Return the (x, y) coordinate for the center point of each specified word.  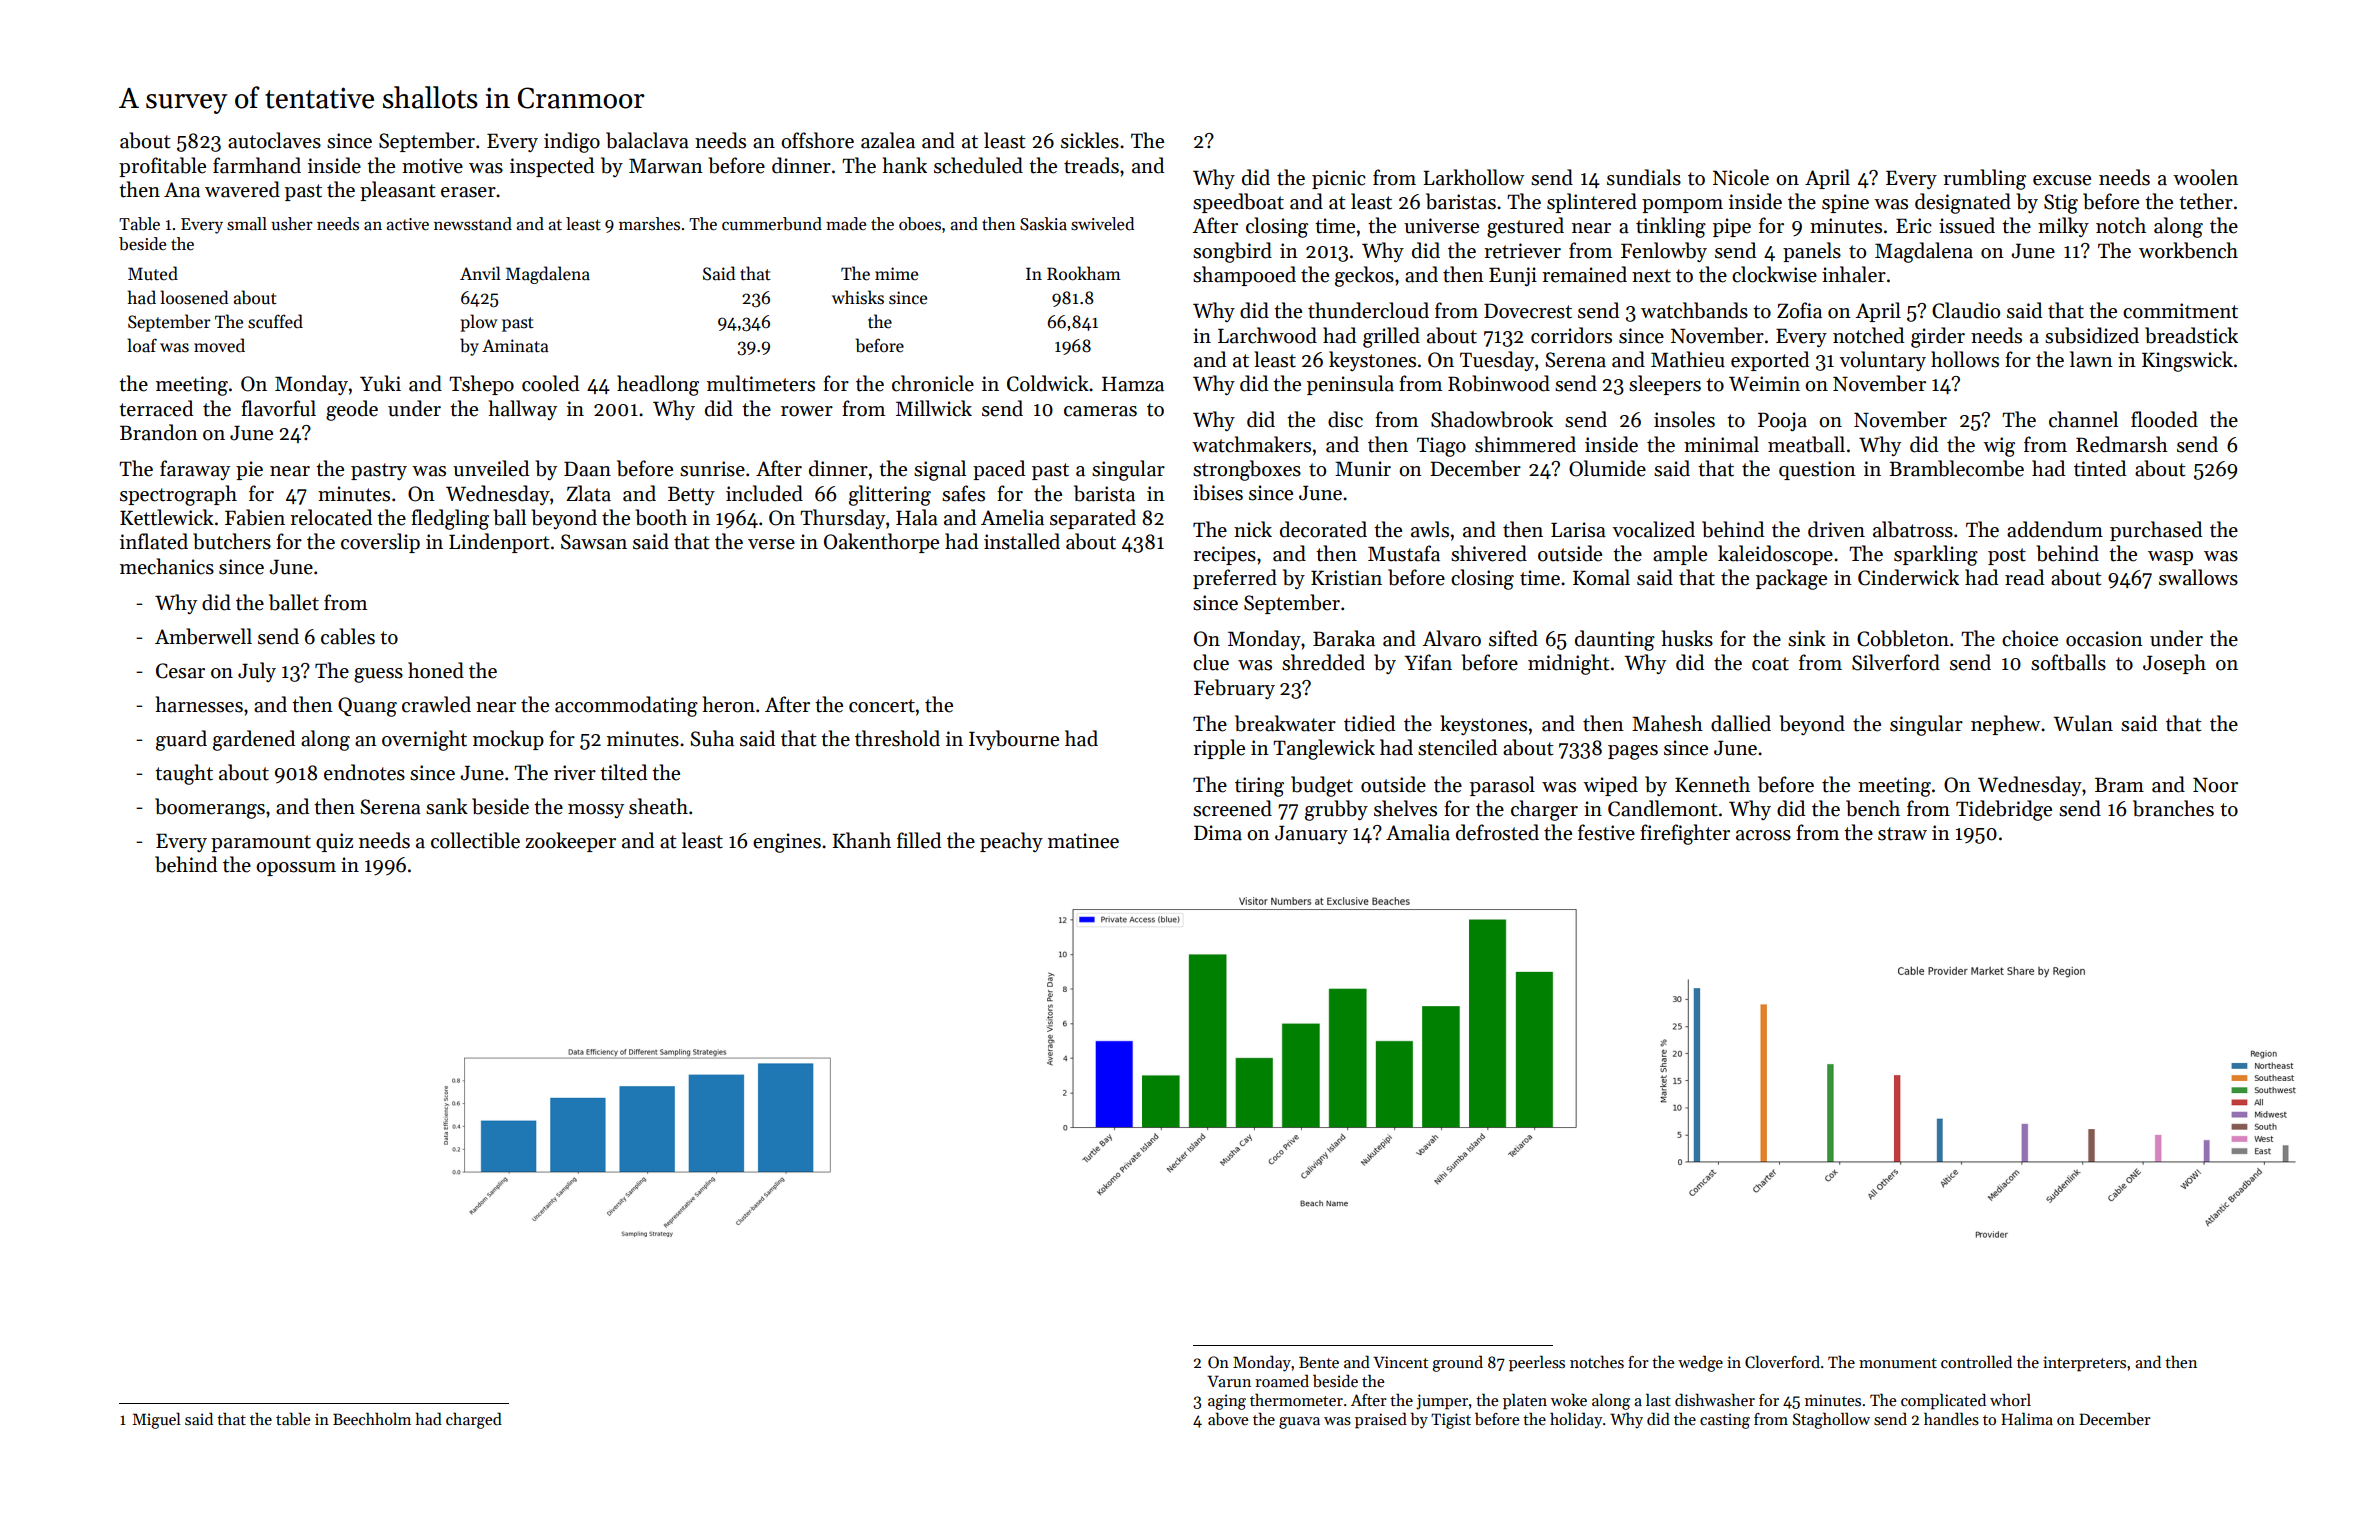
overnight (424, 740)
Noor (2215, 785)
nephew (2005, 725)
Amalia (1418, 832)
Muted (153, 273)
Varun (1229, 1381)
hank (905, 165)
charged (474, 1420)
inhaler (1854, 274)
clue (1211, 662)
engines (787, 843)
